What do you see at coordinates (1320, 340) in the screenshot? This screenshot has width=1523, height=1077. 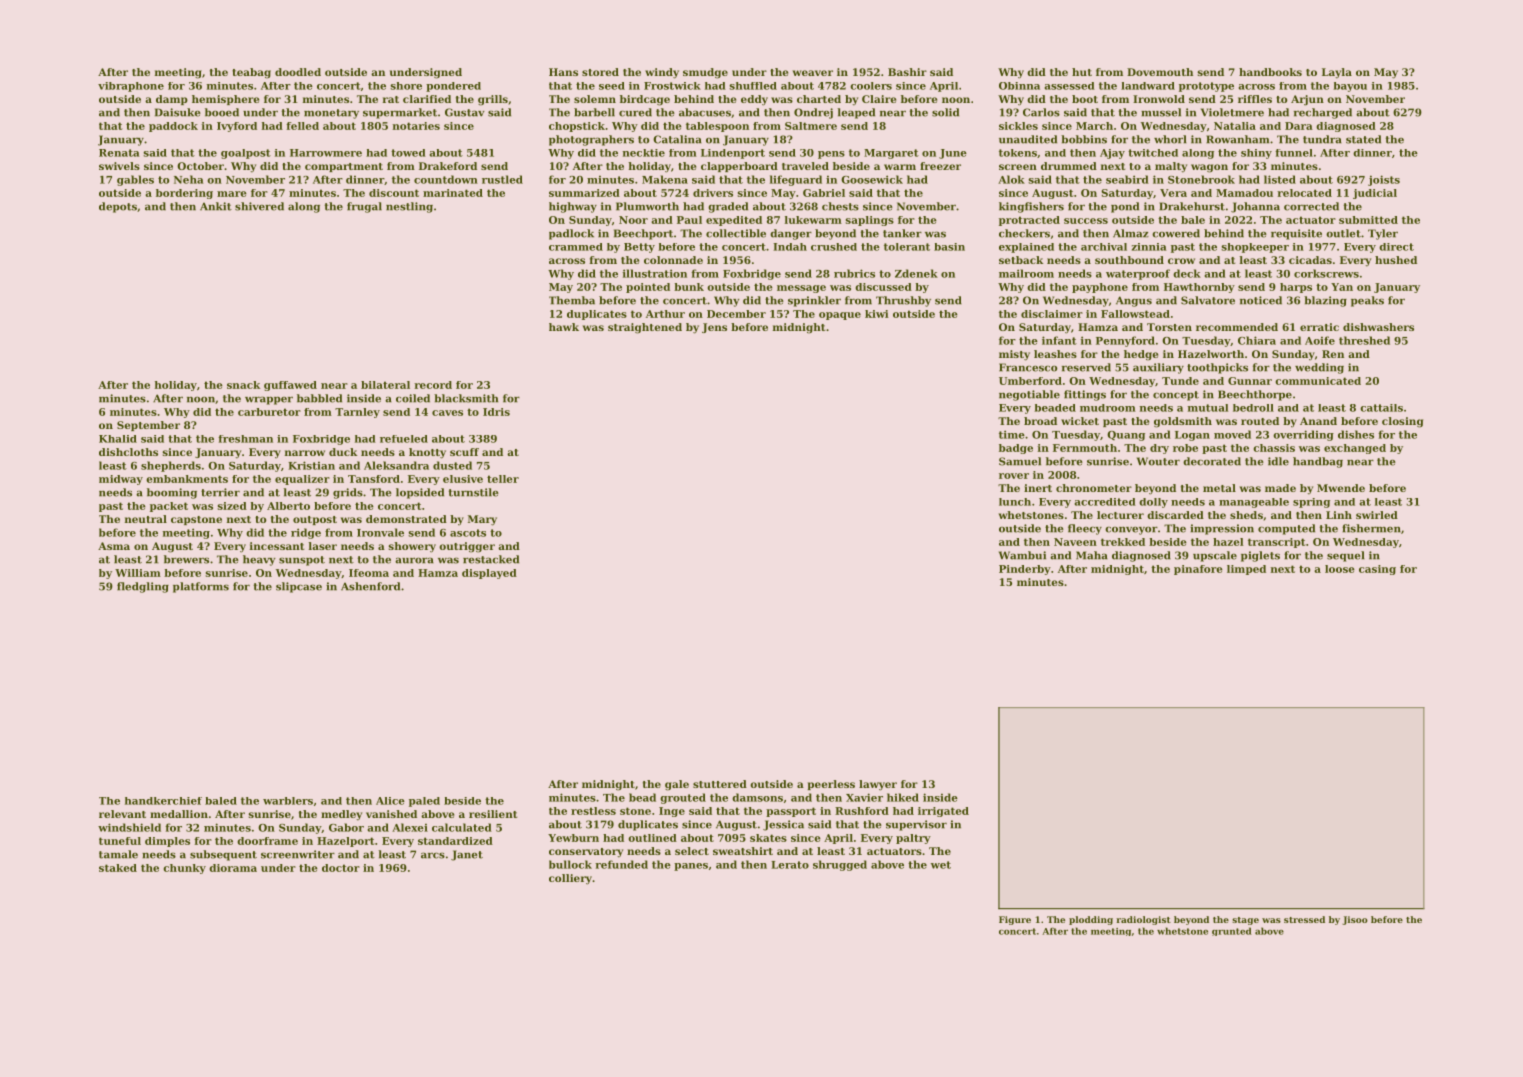 I see `Aoife` at bounding box center [1320, 340].
